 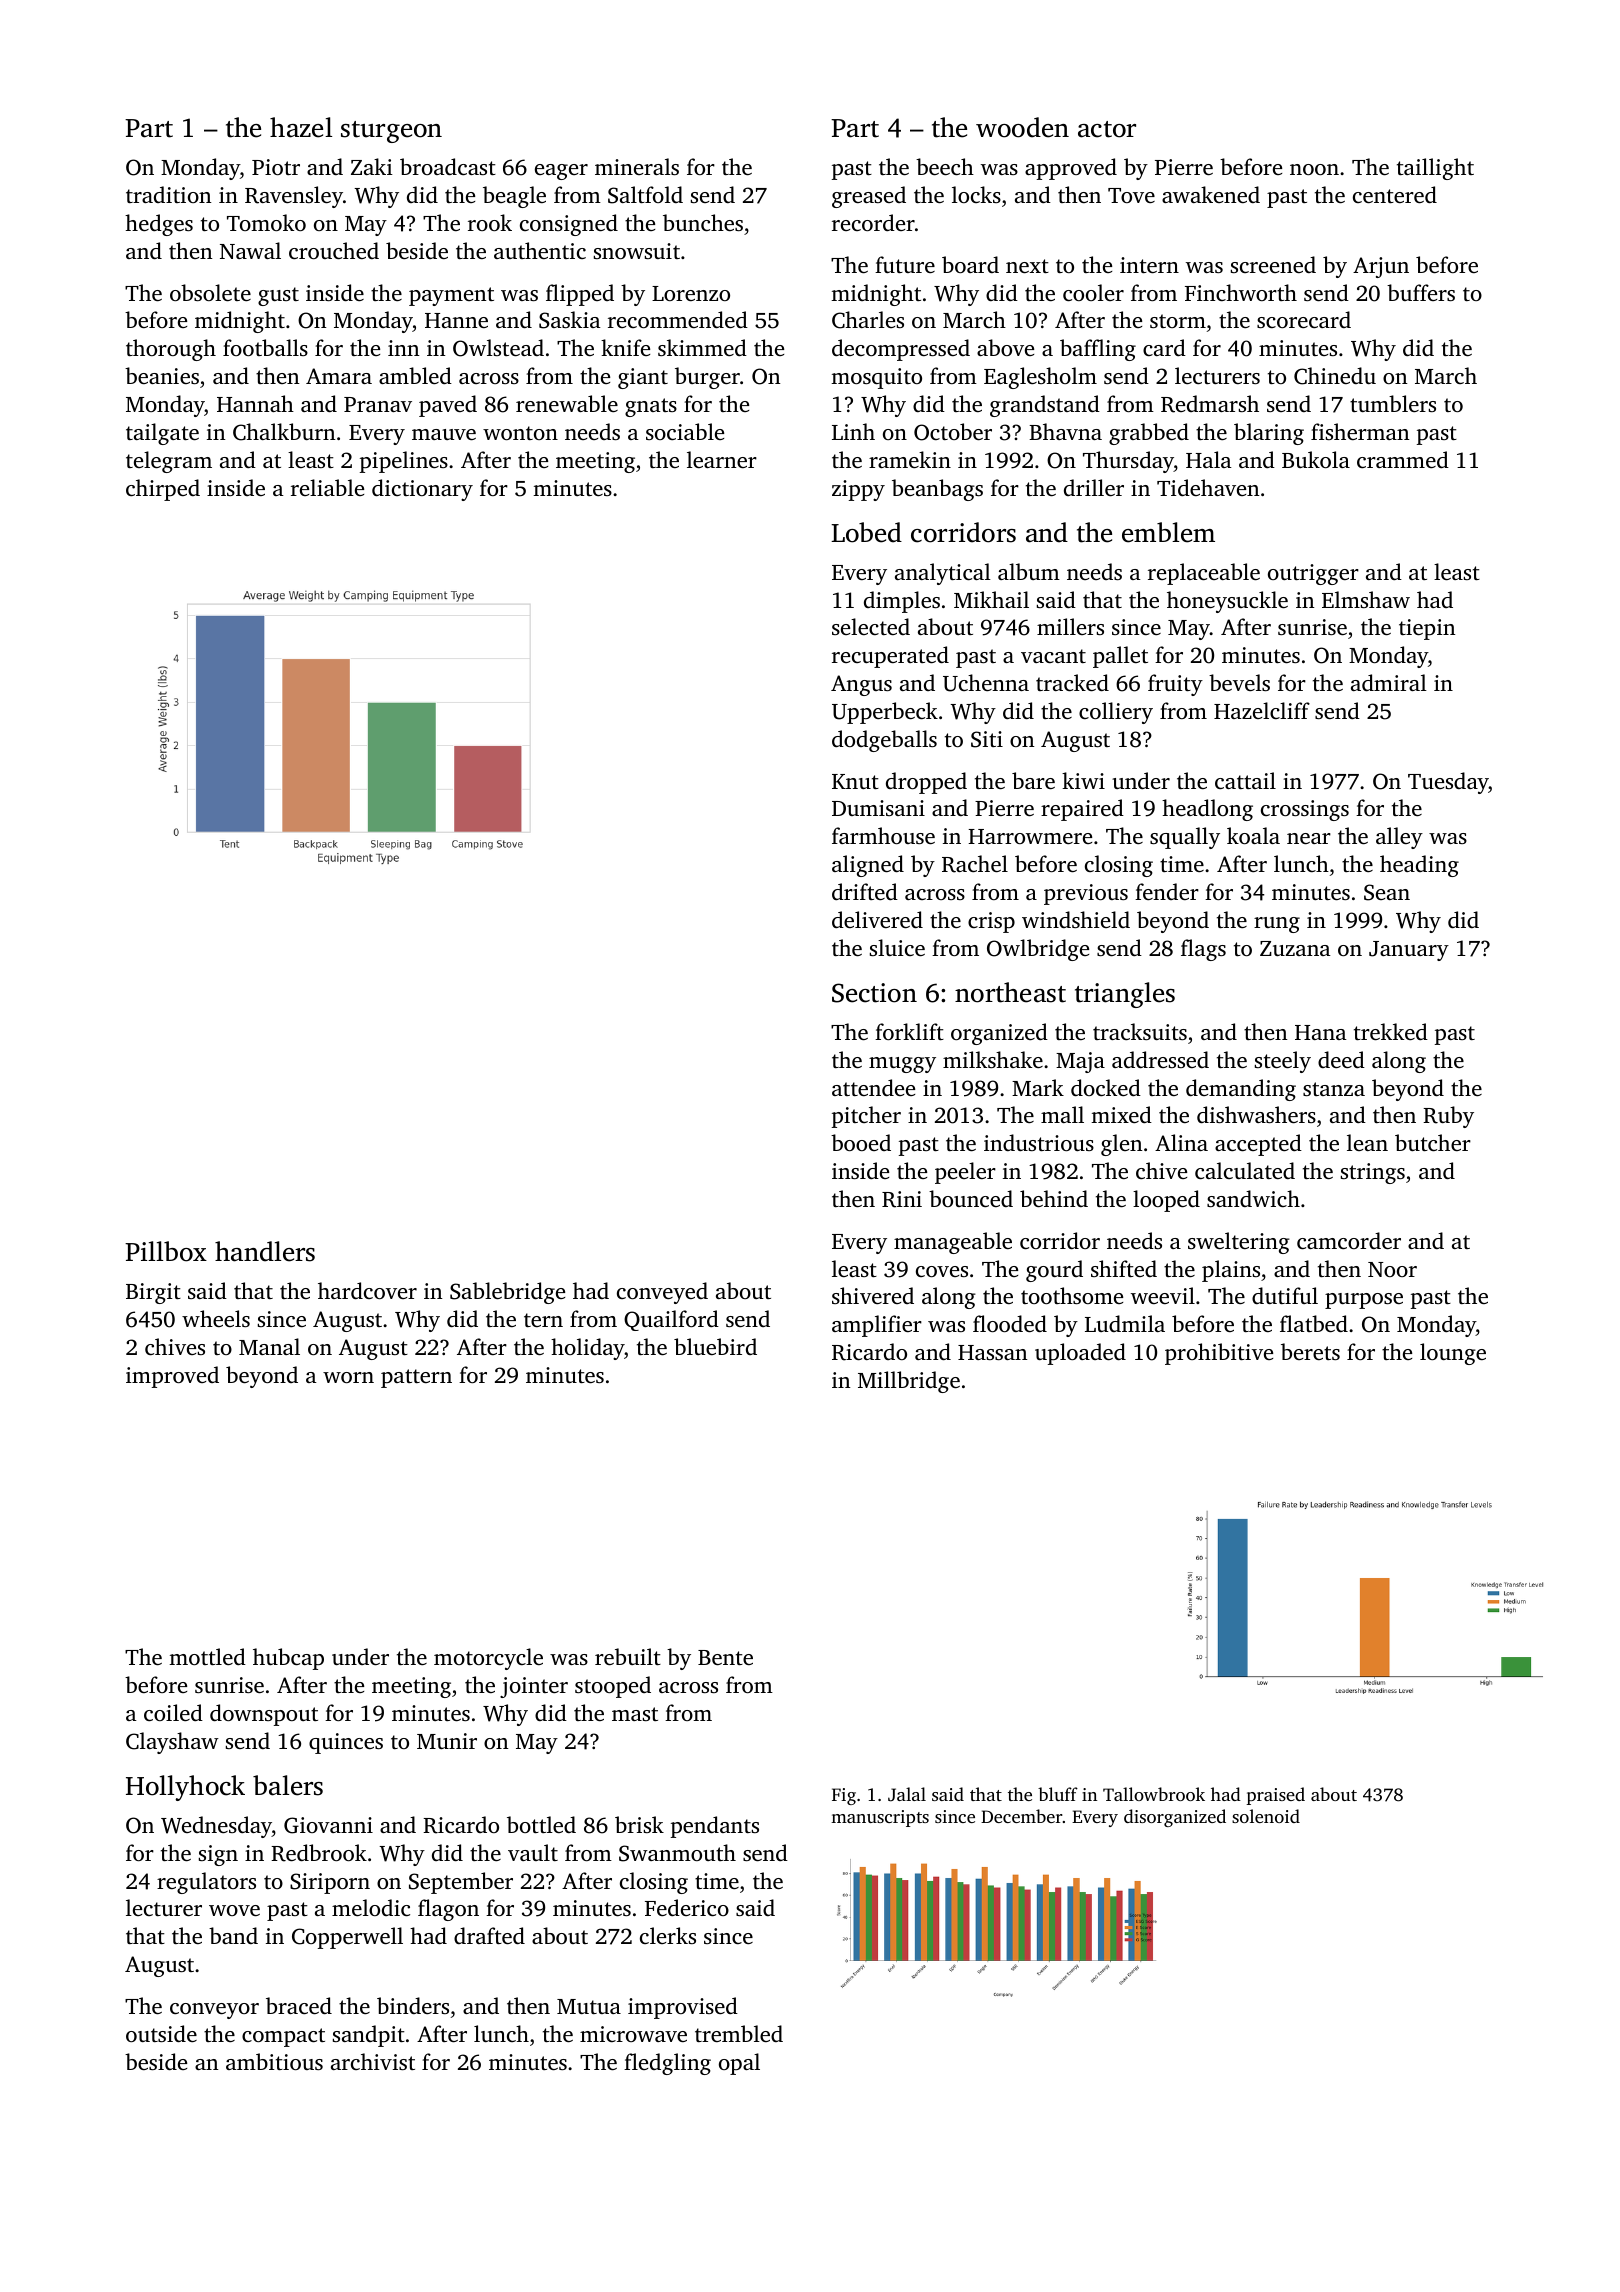 What do you see at coordinates (637, 166) in the screenshot?
I see `minerals` at bounding box center [637, 166].
